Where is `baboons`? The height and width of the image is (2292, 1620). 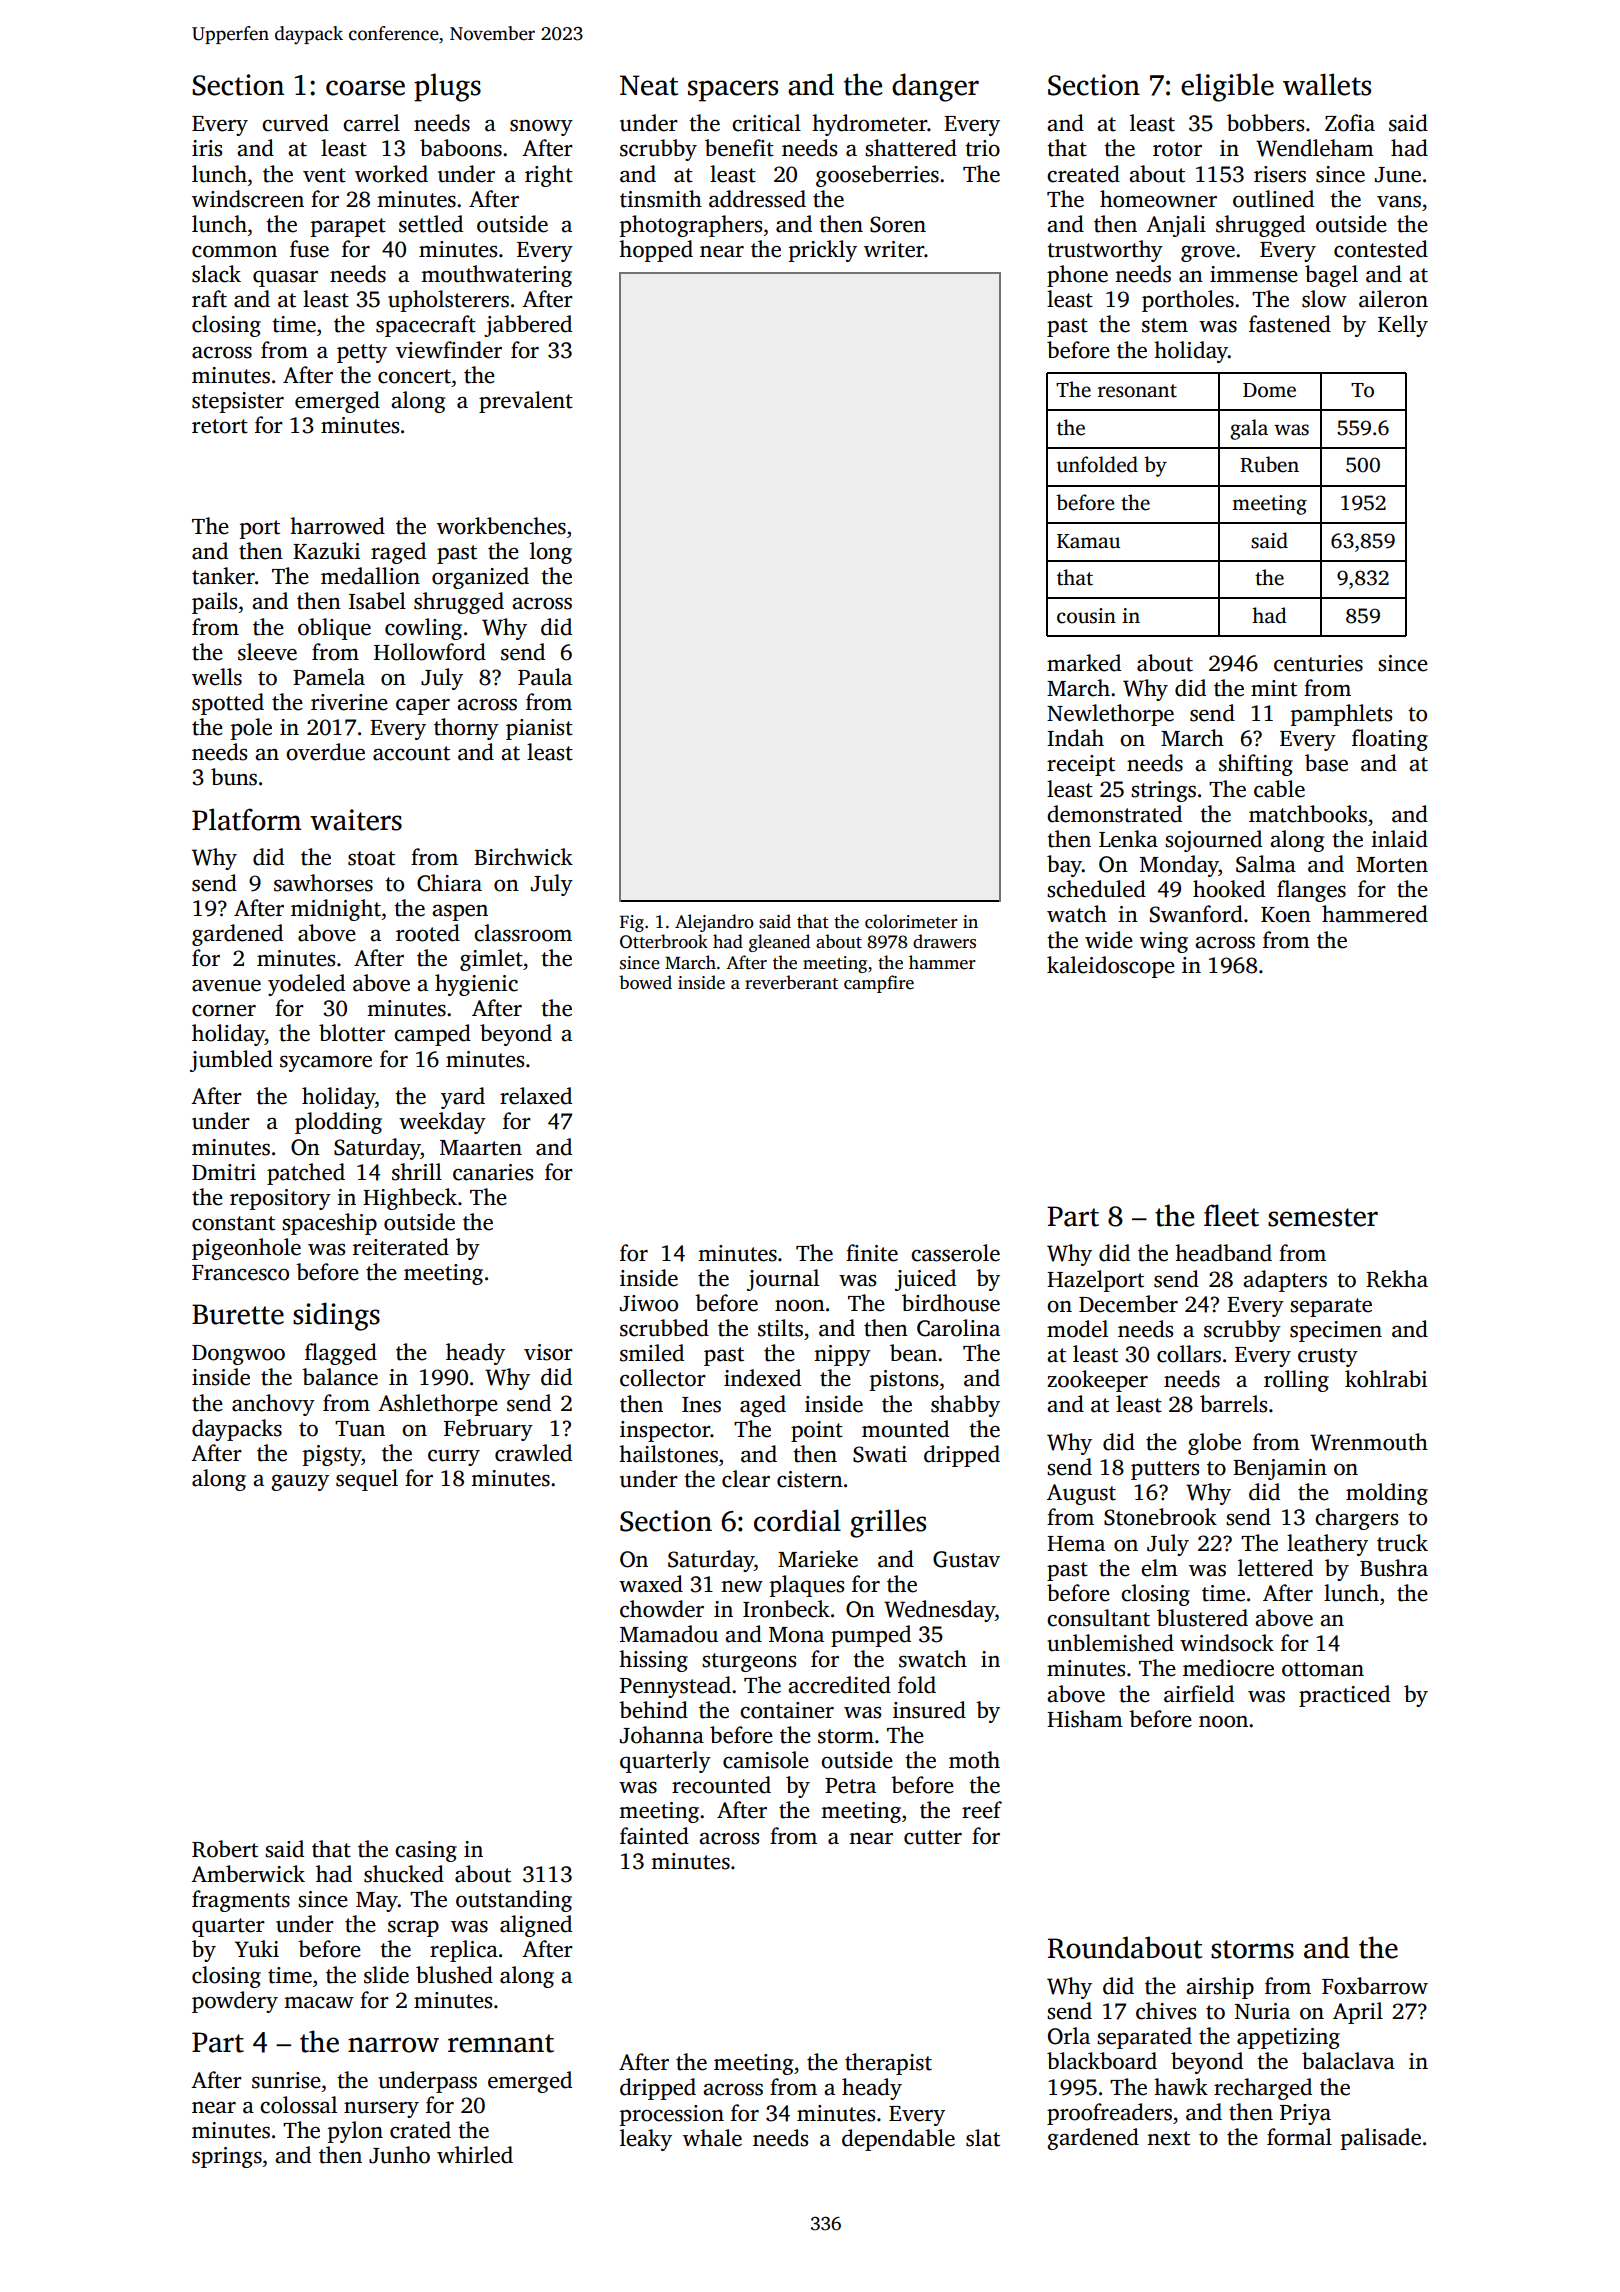
baboons is located at coordinates (461, 148).
